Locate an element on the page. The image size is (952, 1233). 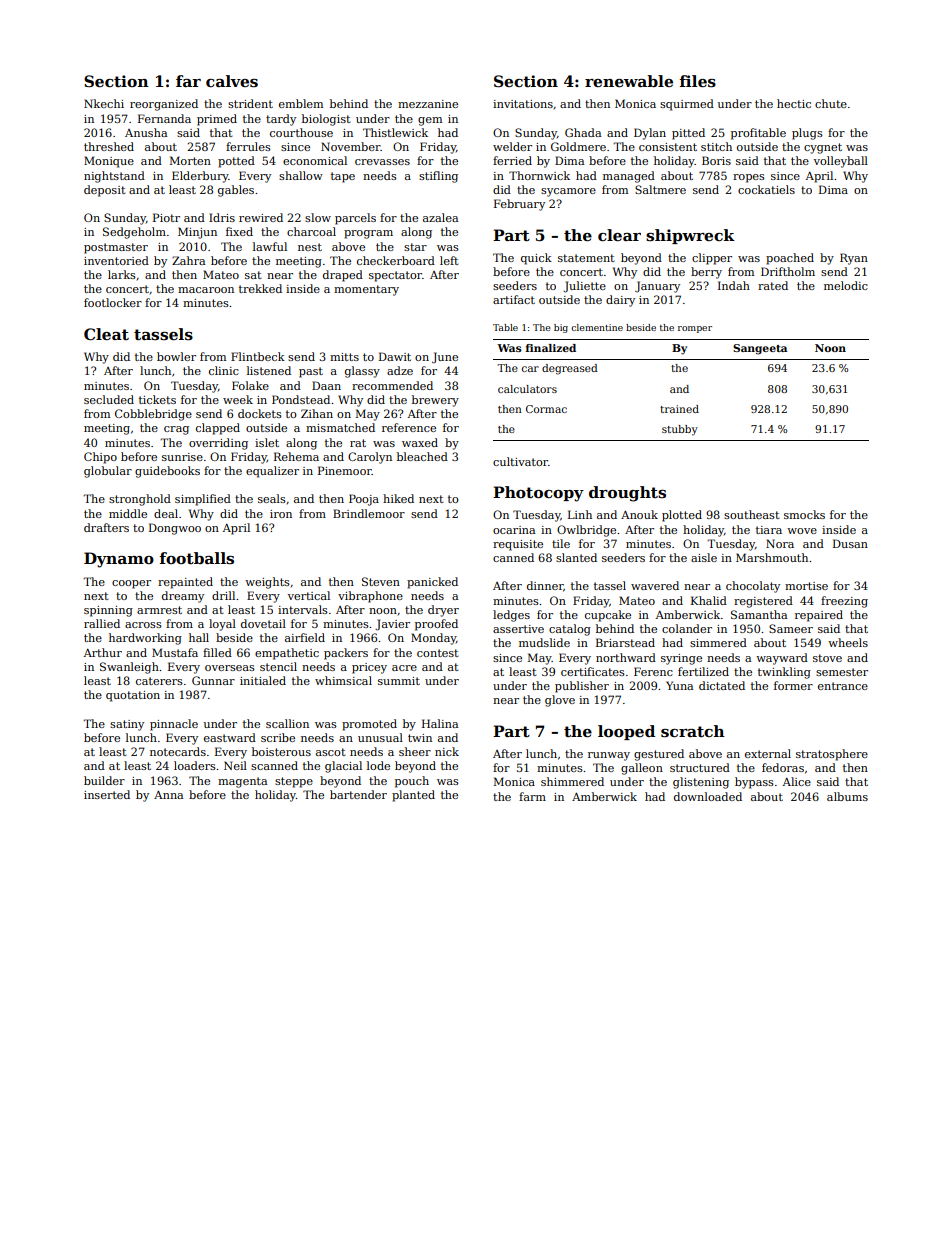
cultivator is located at coordinates (520, 461).
